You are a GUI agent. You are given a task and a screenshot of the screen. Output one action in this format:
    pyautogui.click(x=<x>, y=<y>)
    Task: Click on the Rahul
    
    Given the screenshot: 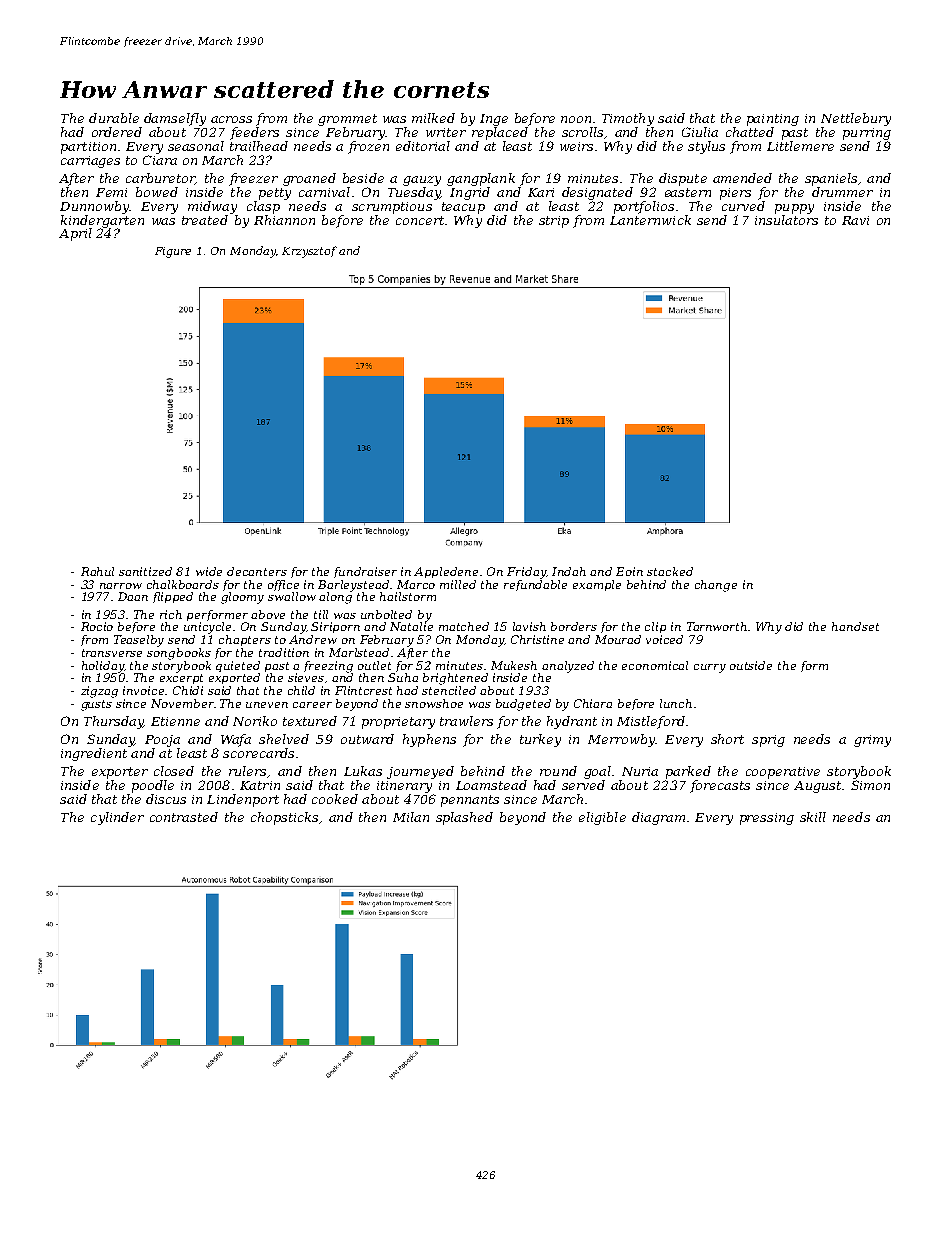 What is the action you would take?
    pyautogui.click(x=97, y=571)
